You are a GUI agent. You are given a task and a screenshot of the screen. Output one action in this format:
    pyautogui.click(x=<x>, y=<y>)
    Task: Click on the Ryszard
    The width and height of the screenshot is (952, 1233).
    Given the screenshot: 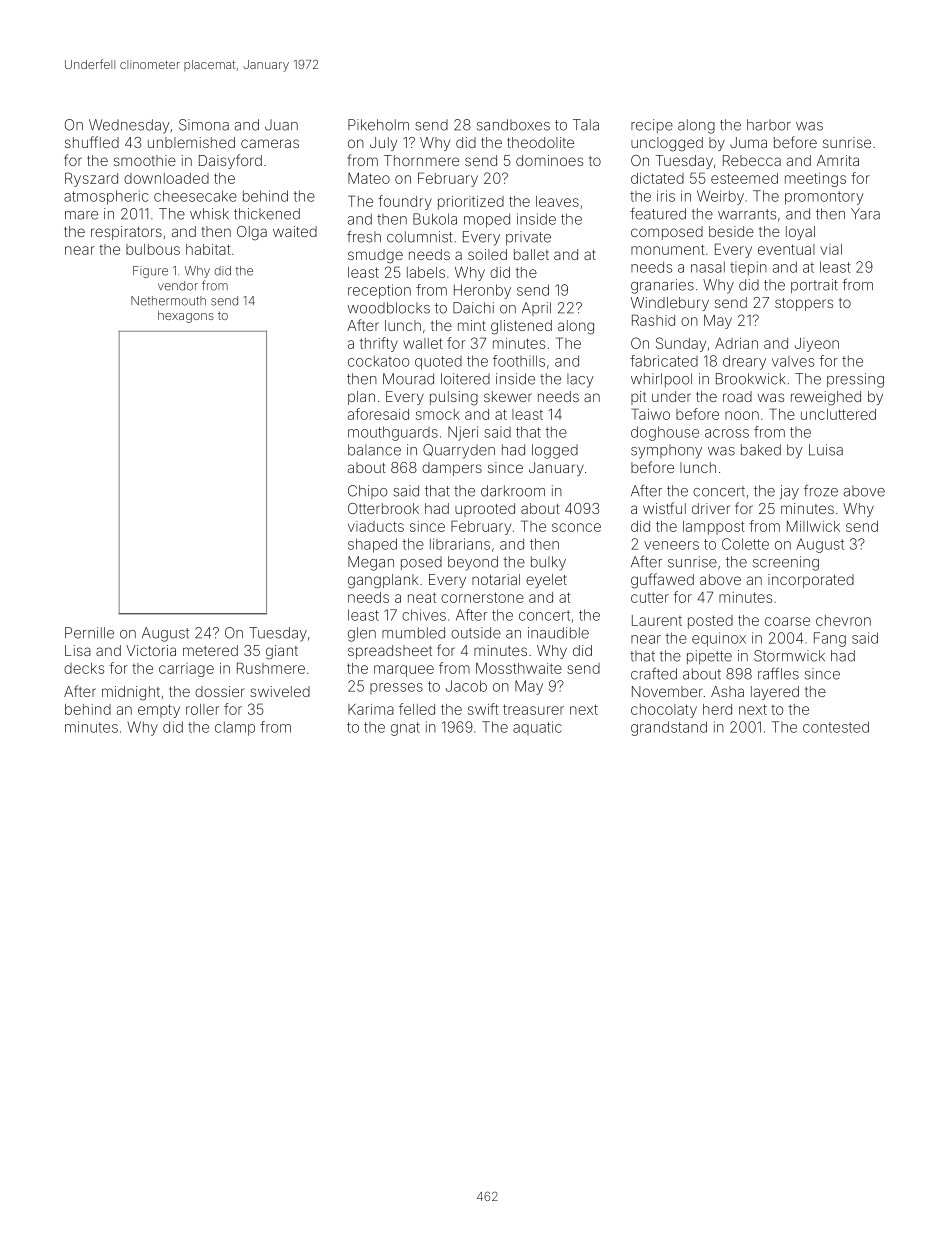 What is the action you would take?
    pyautogui.click(x=91, y=179)
